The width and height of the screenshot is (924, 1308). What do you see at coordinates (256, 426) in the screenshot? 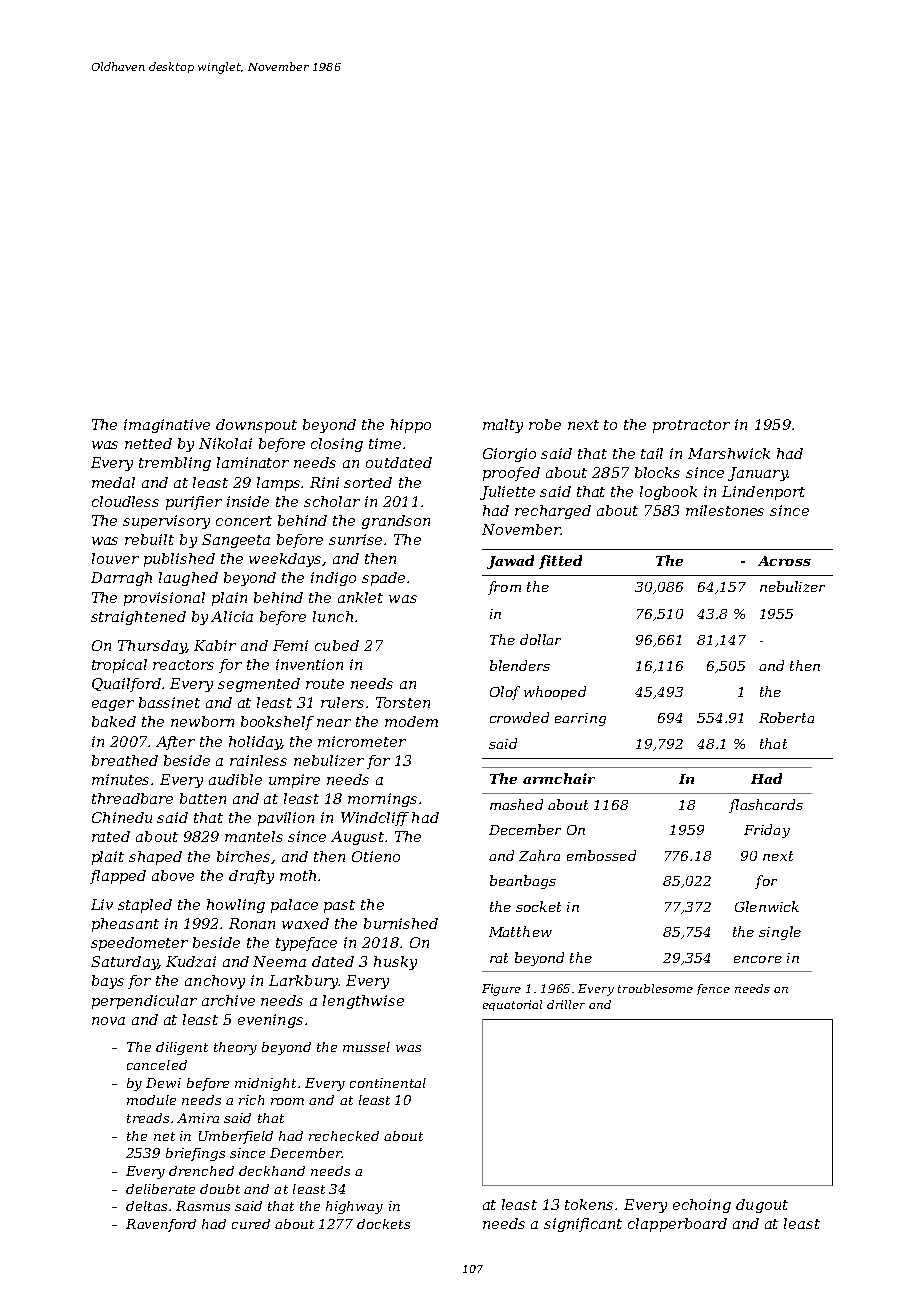
I see `downspout` at bounding box center [256, 426].
